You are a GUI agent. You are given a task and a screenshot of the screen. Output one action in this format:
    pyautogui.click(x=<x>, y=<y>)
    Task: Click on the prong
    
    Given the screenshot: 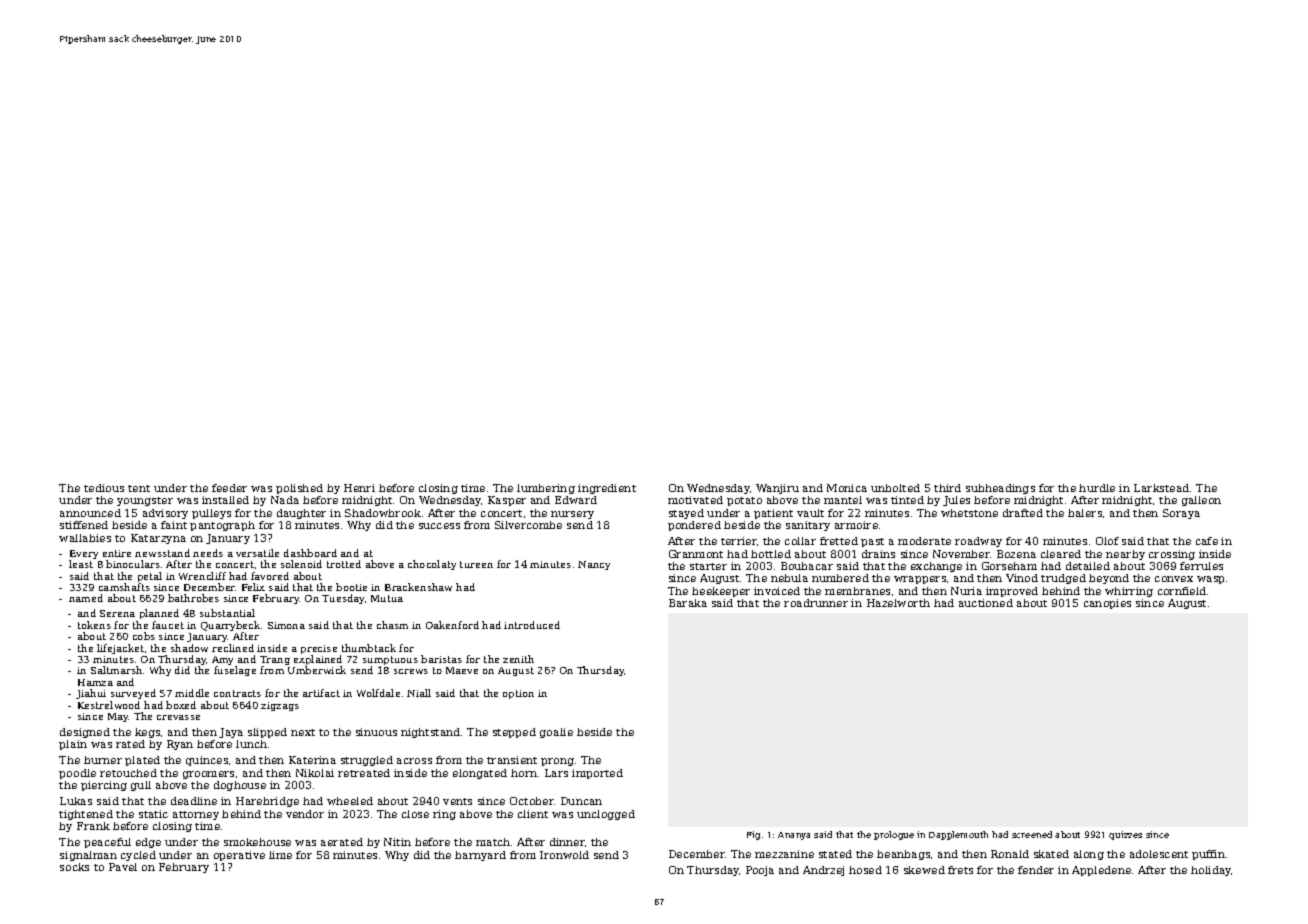 What is the action you would take?
    pyautogui.click(x=557, y=762)
